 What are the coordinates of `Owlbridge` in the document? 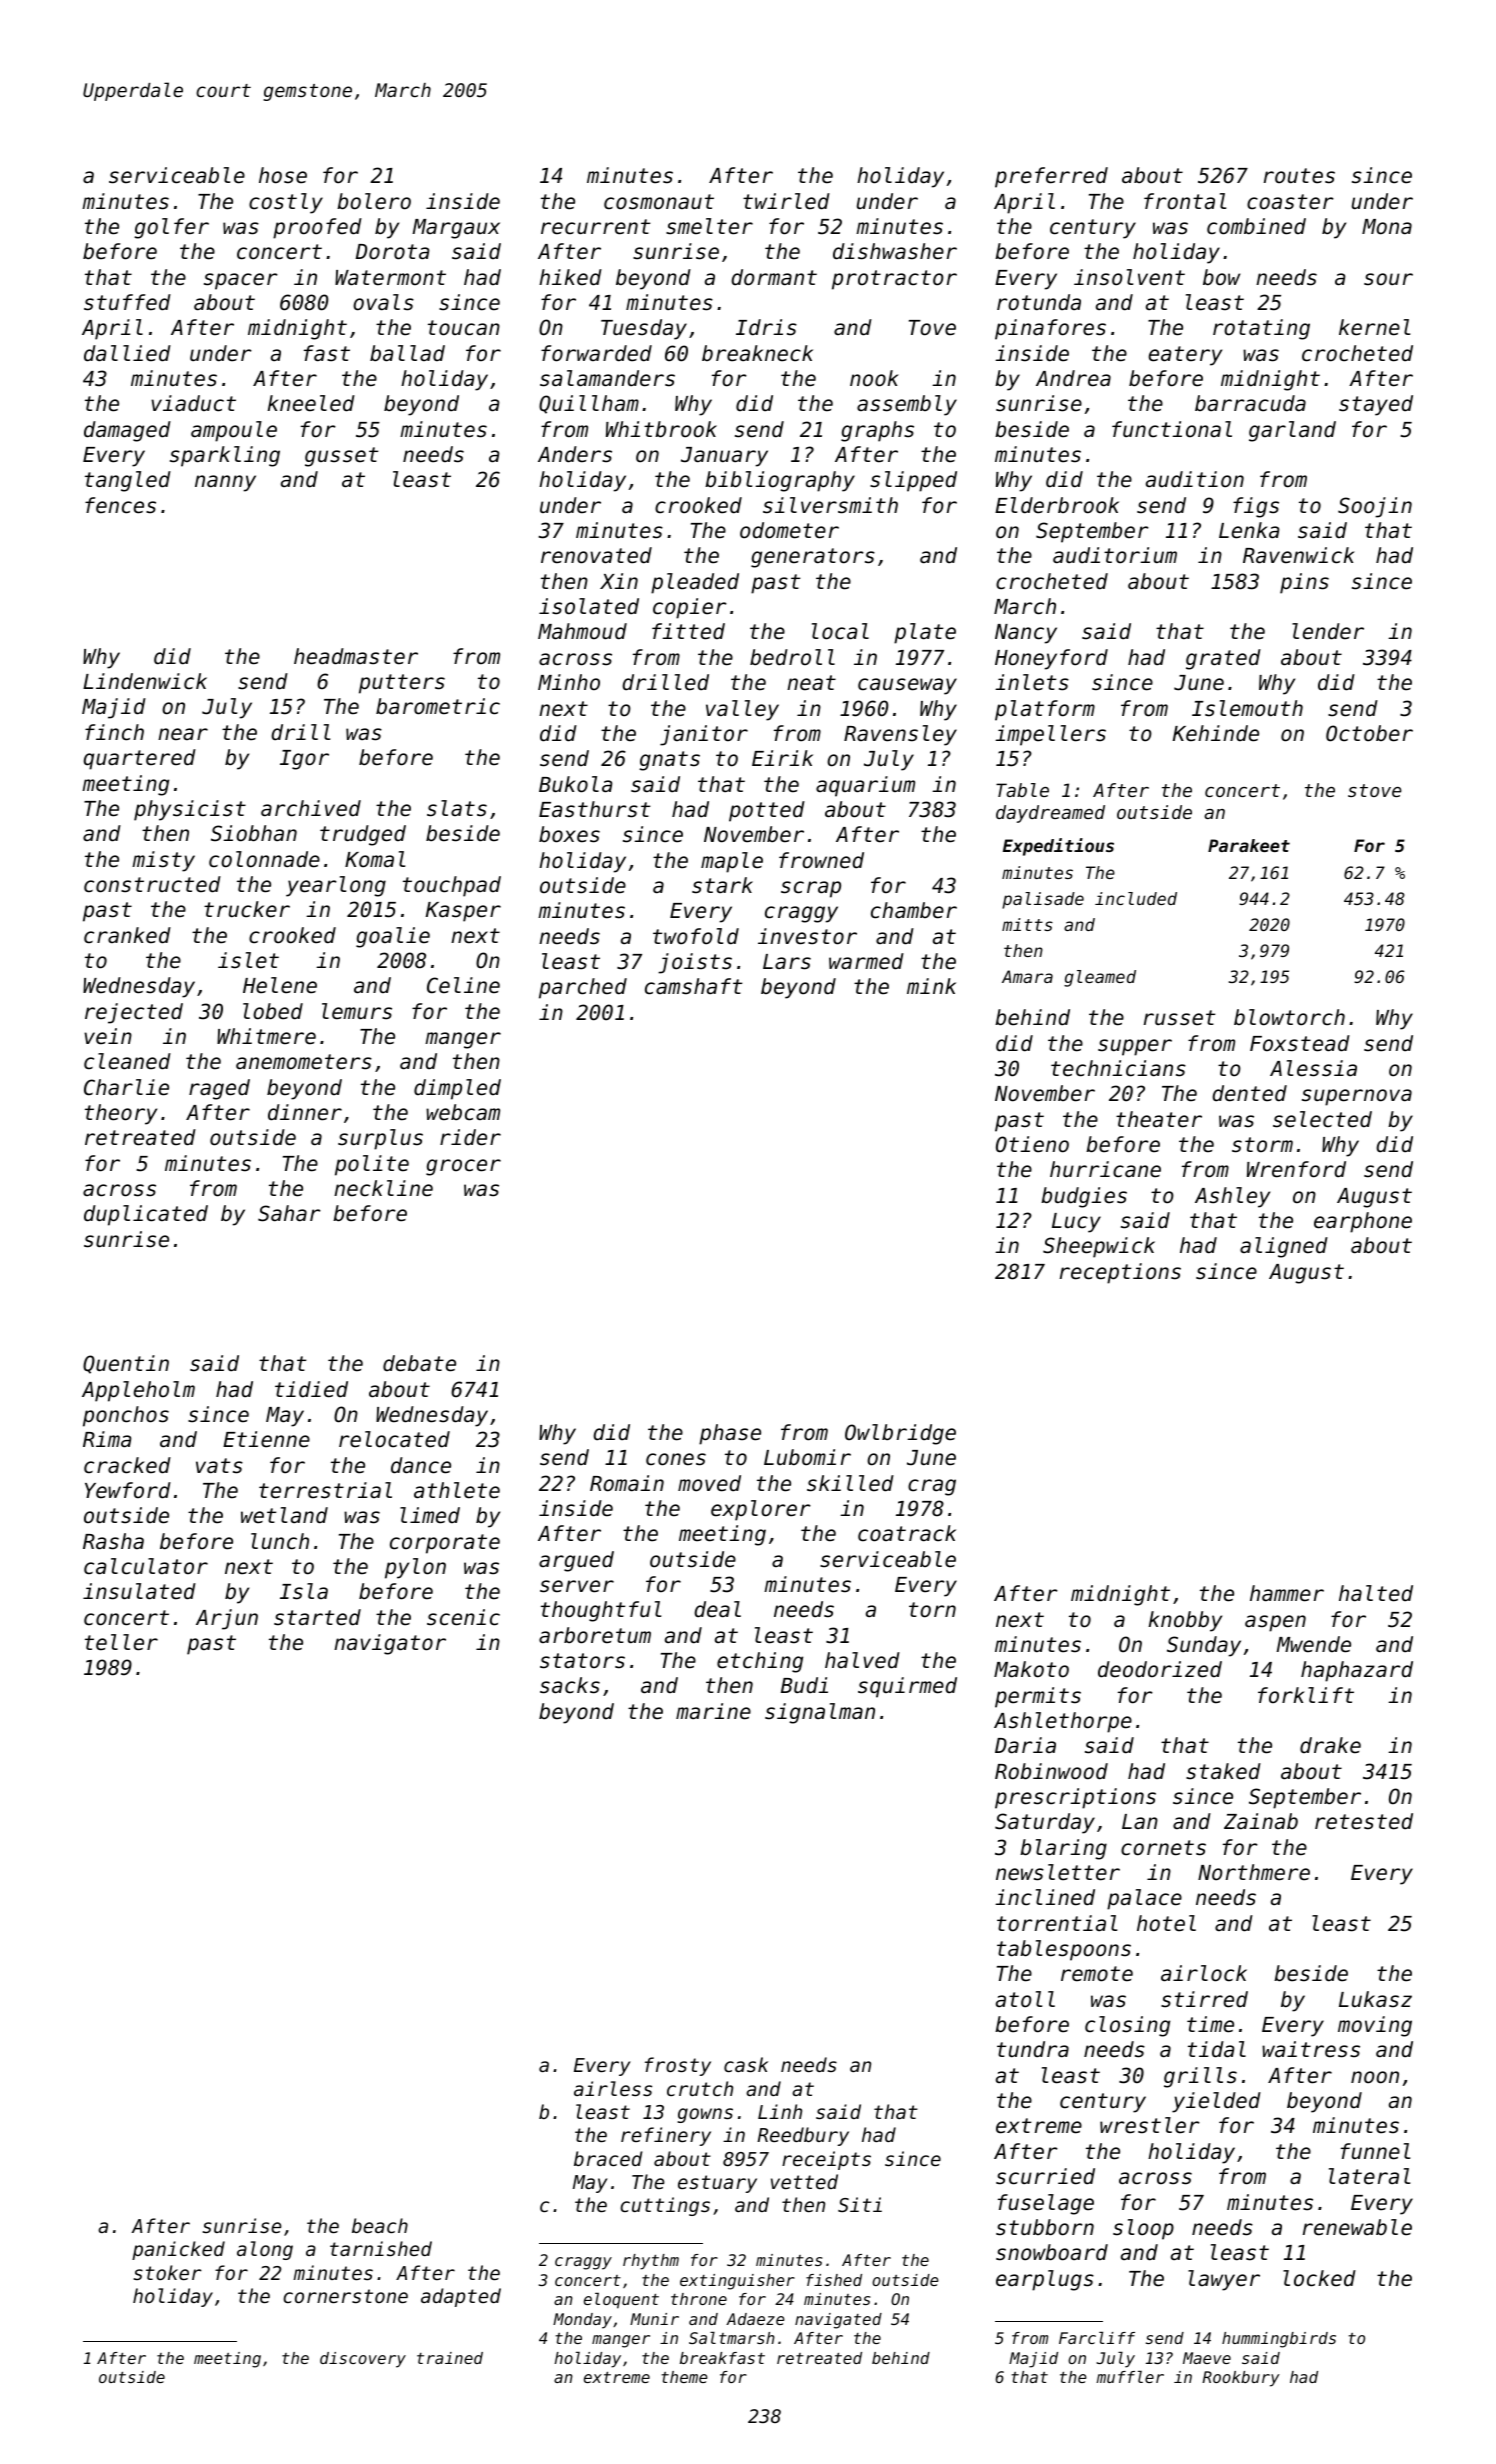 It's located at (900, 1434).
